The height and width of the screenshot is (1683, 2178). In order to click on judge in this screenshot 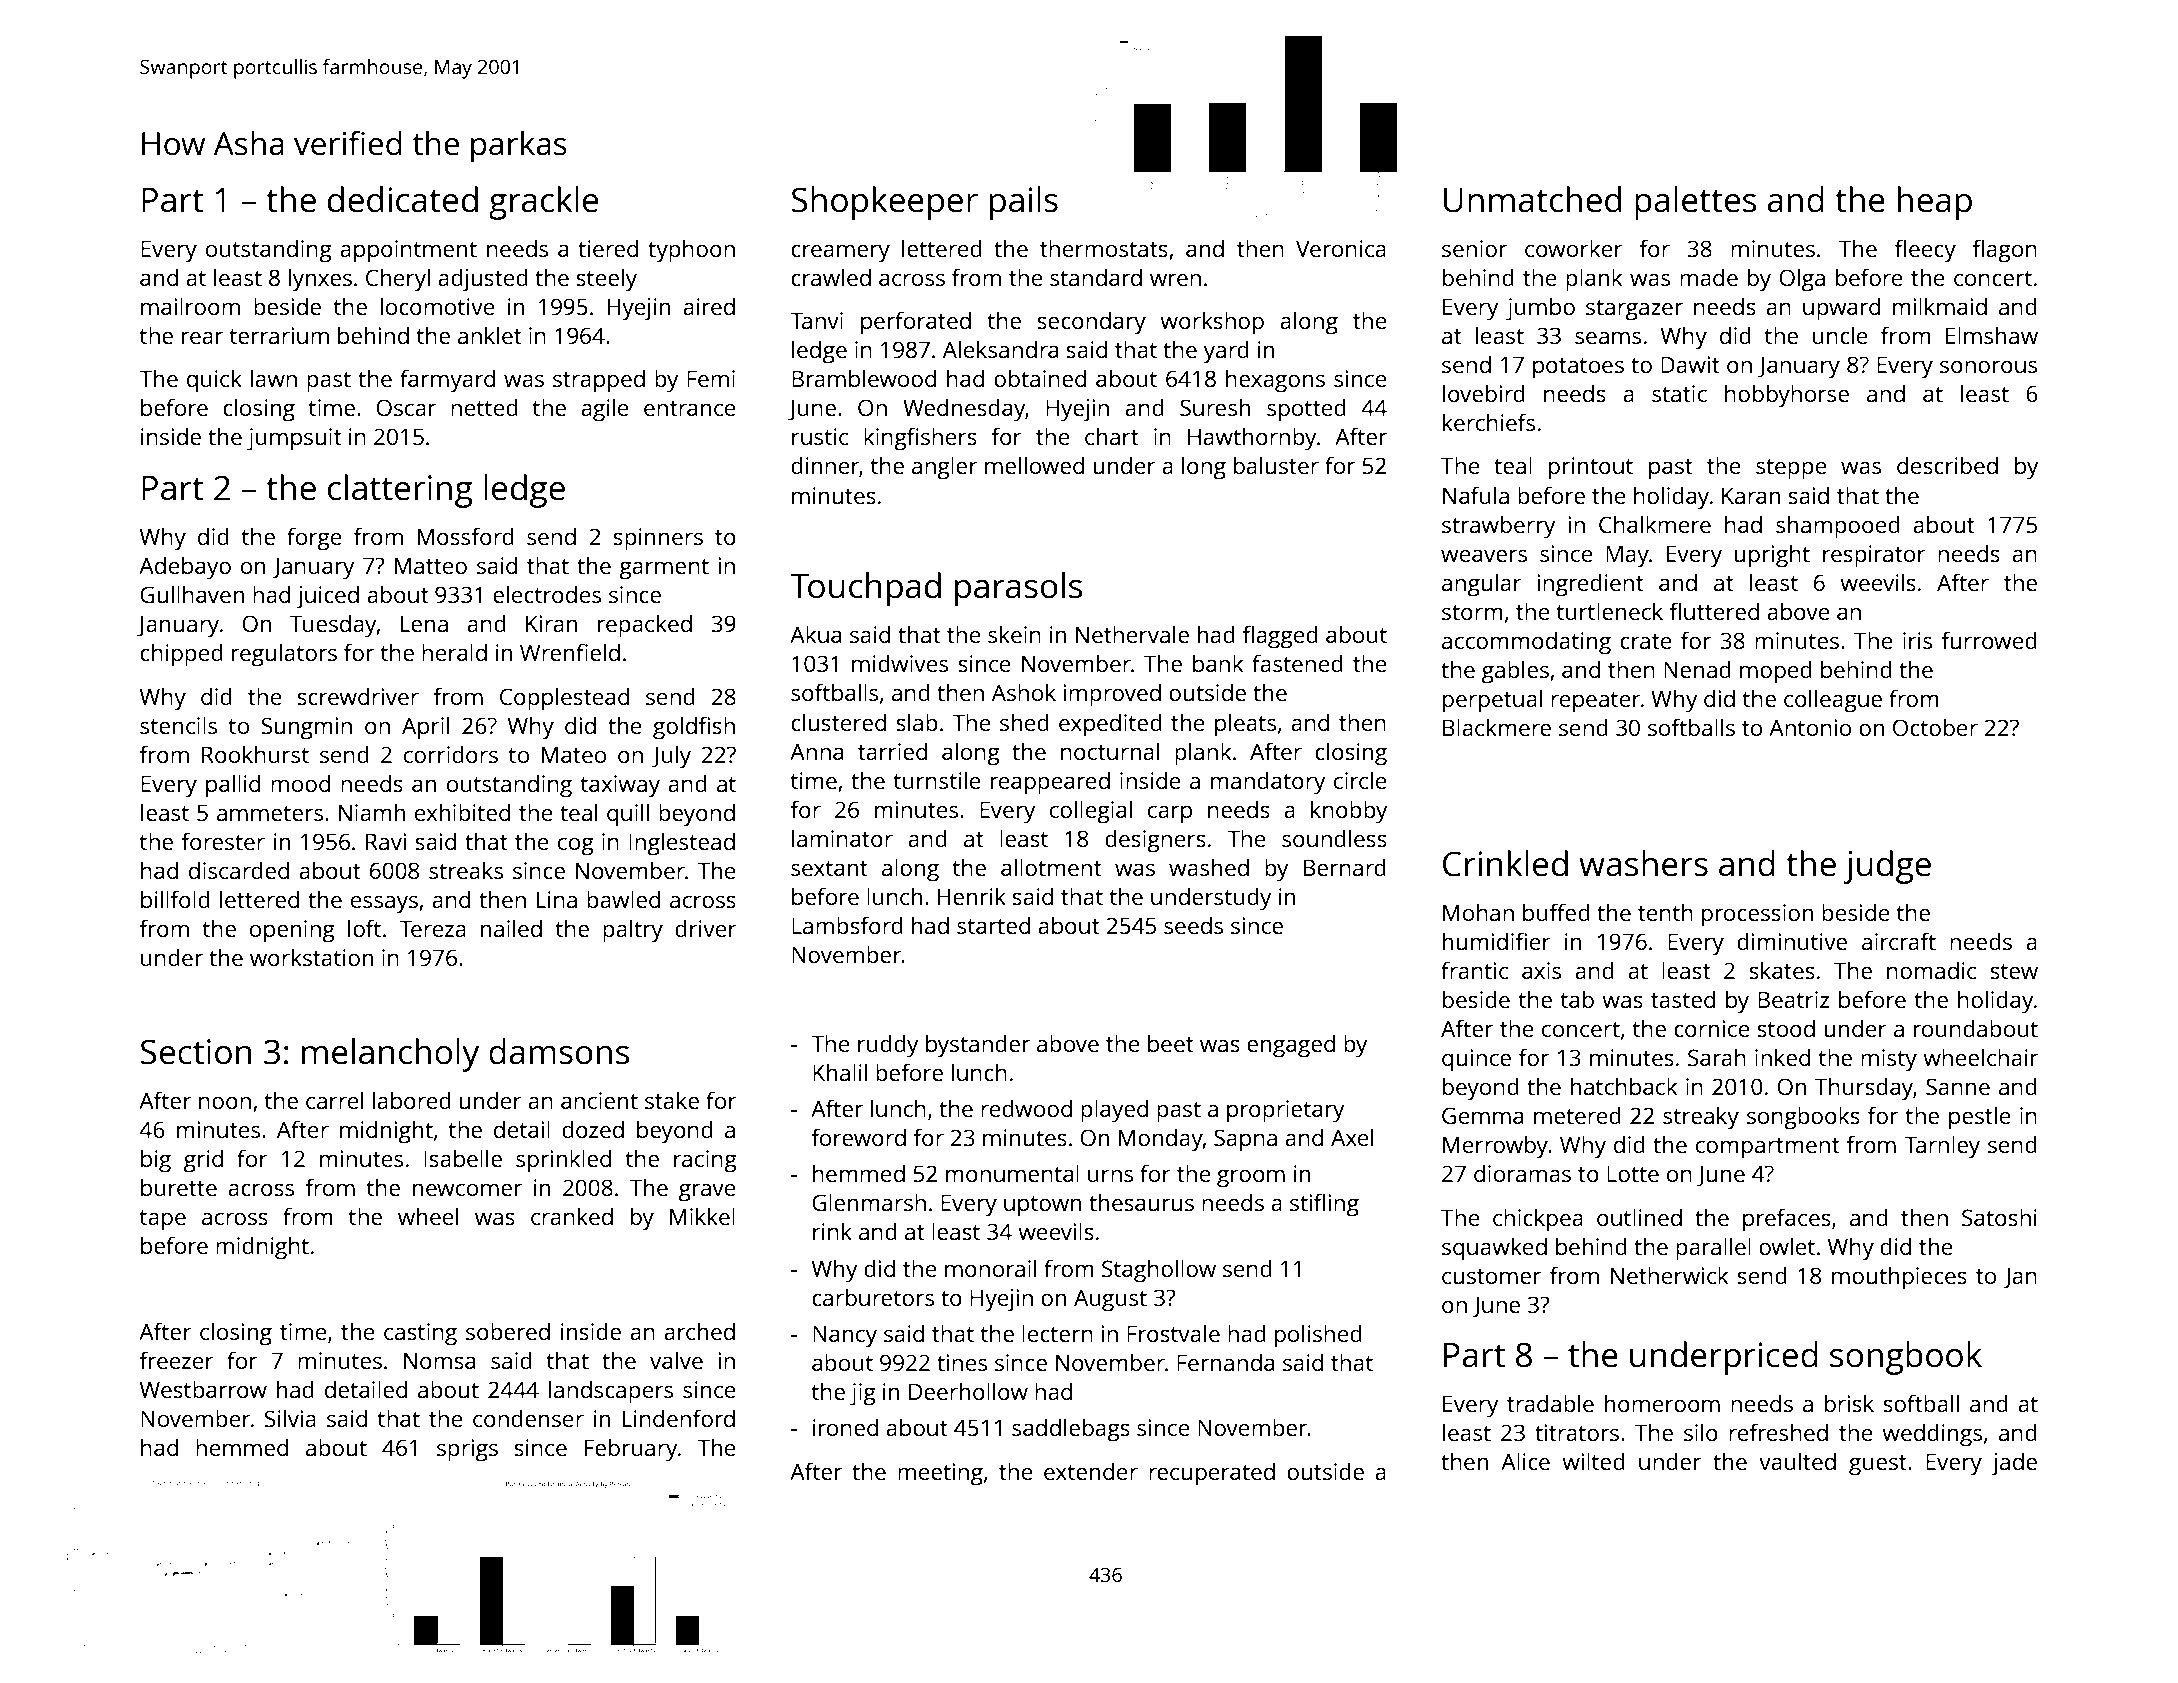, I will do `click(1887, 867)`.
